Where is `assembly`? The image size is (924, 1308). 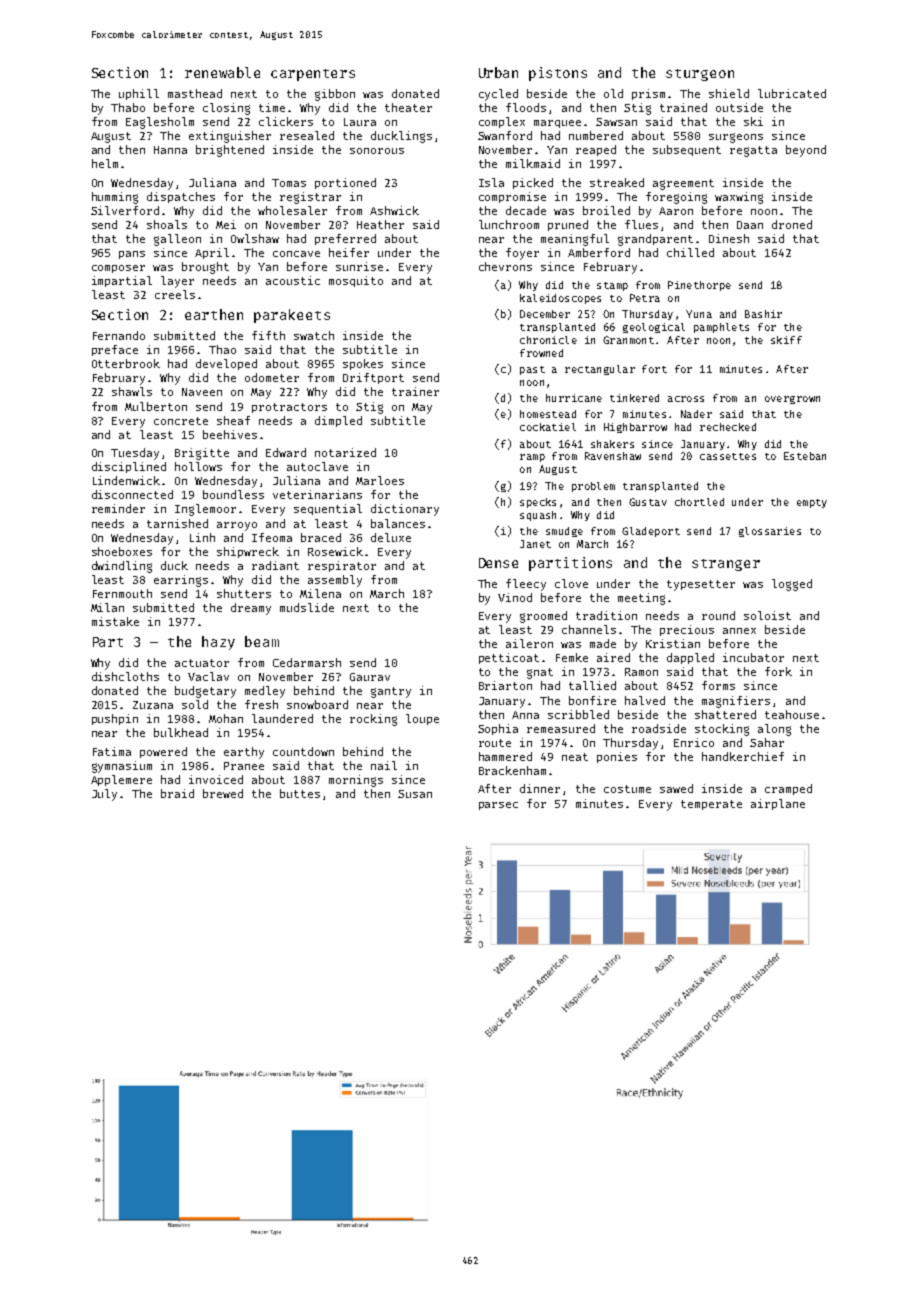 assembly is located at coordinates (335, 581).
